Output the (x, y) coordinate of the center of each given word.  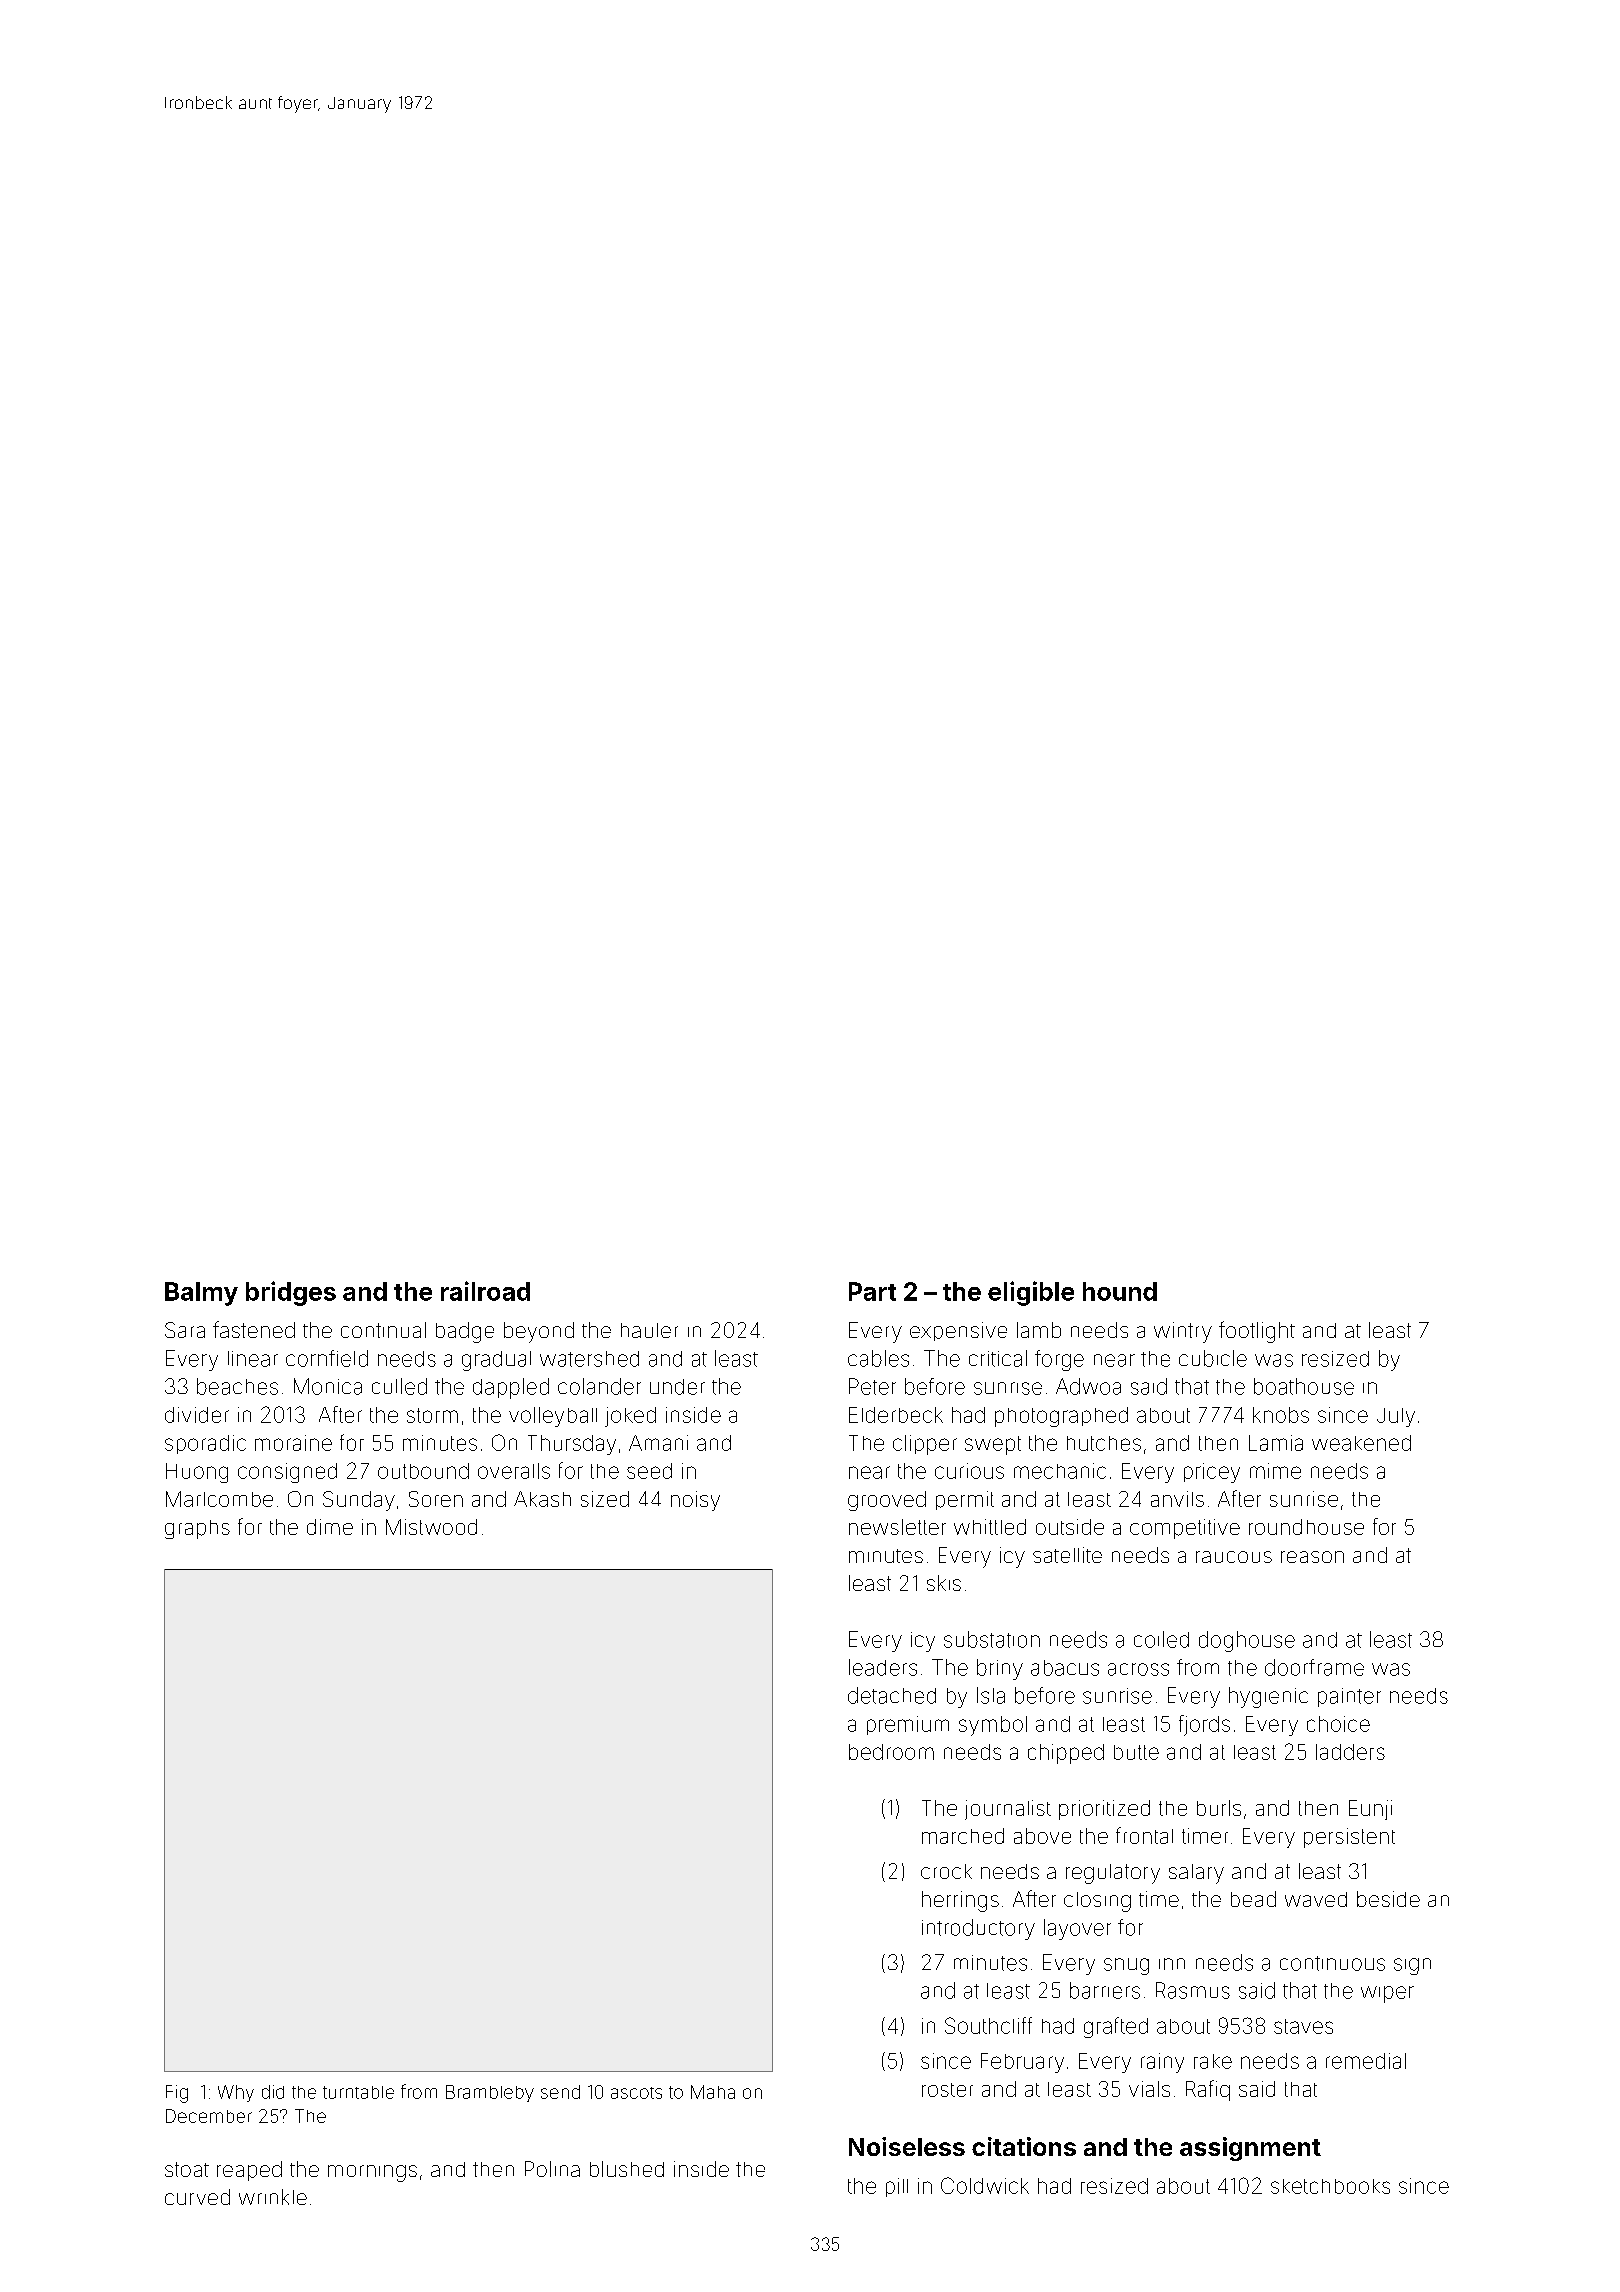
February (1022, 2063)
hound (1120, 1291)
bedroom (891, 1752)
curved (197, 2197)
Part (872, 1291)
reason (1312, 1557)
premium (908, 1725)
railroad (485, 1291)
